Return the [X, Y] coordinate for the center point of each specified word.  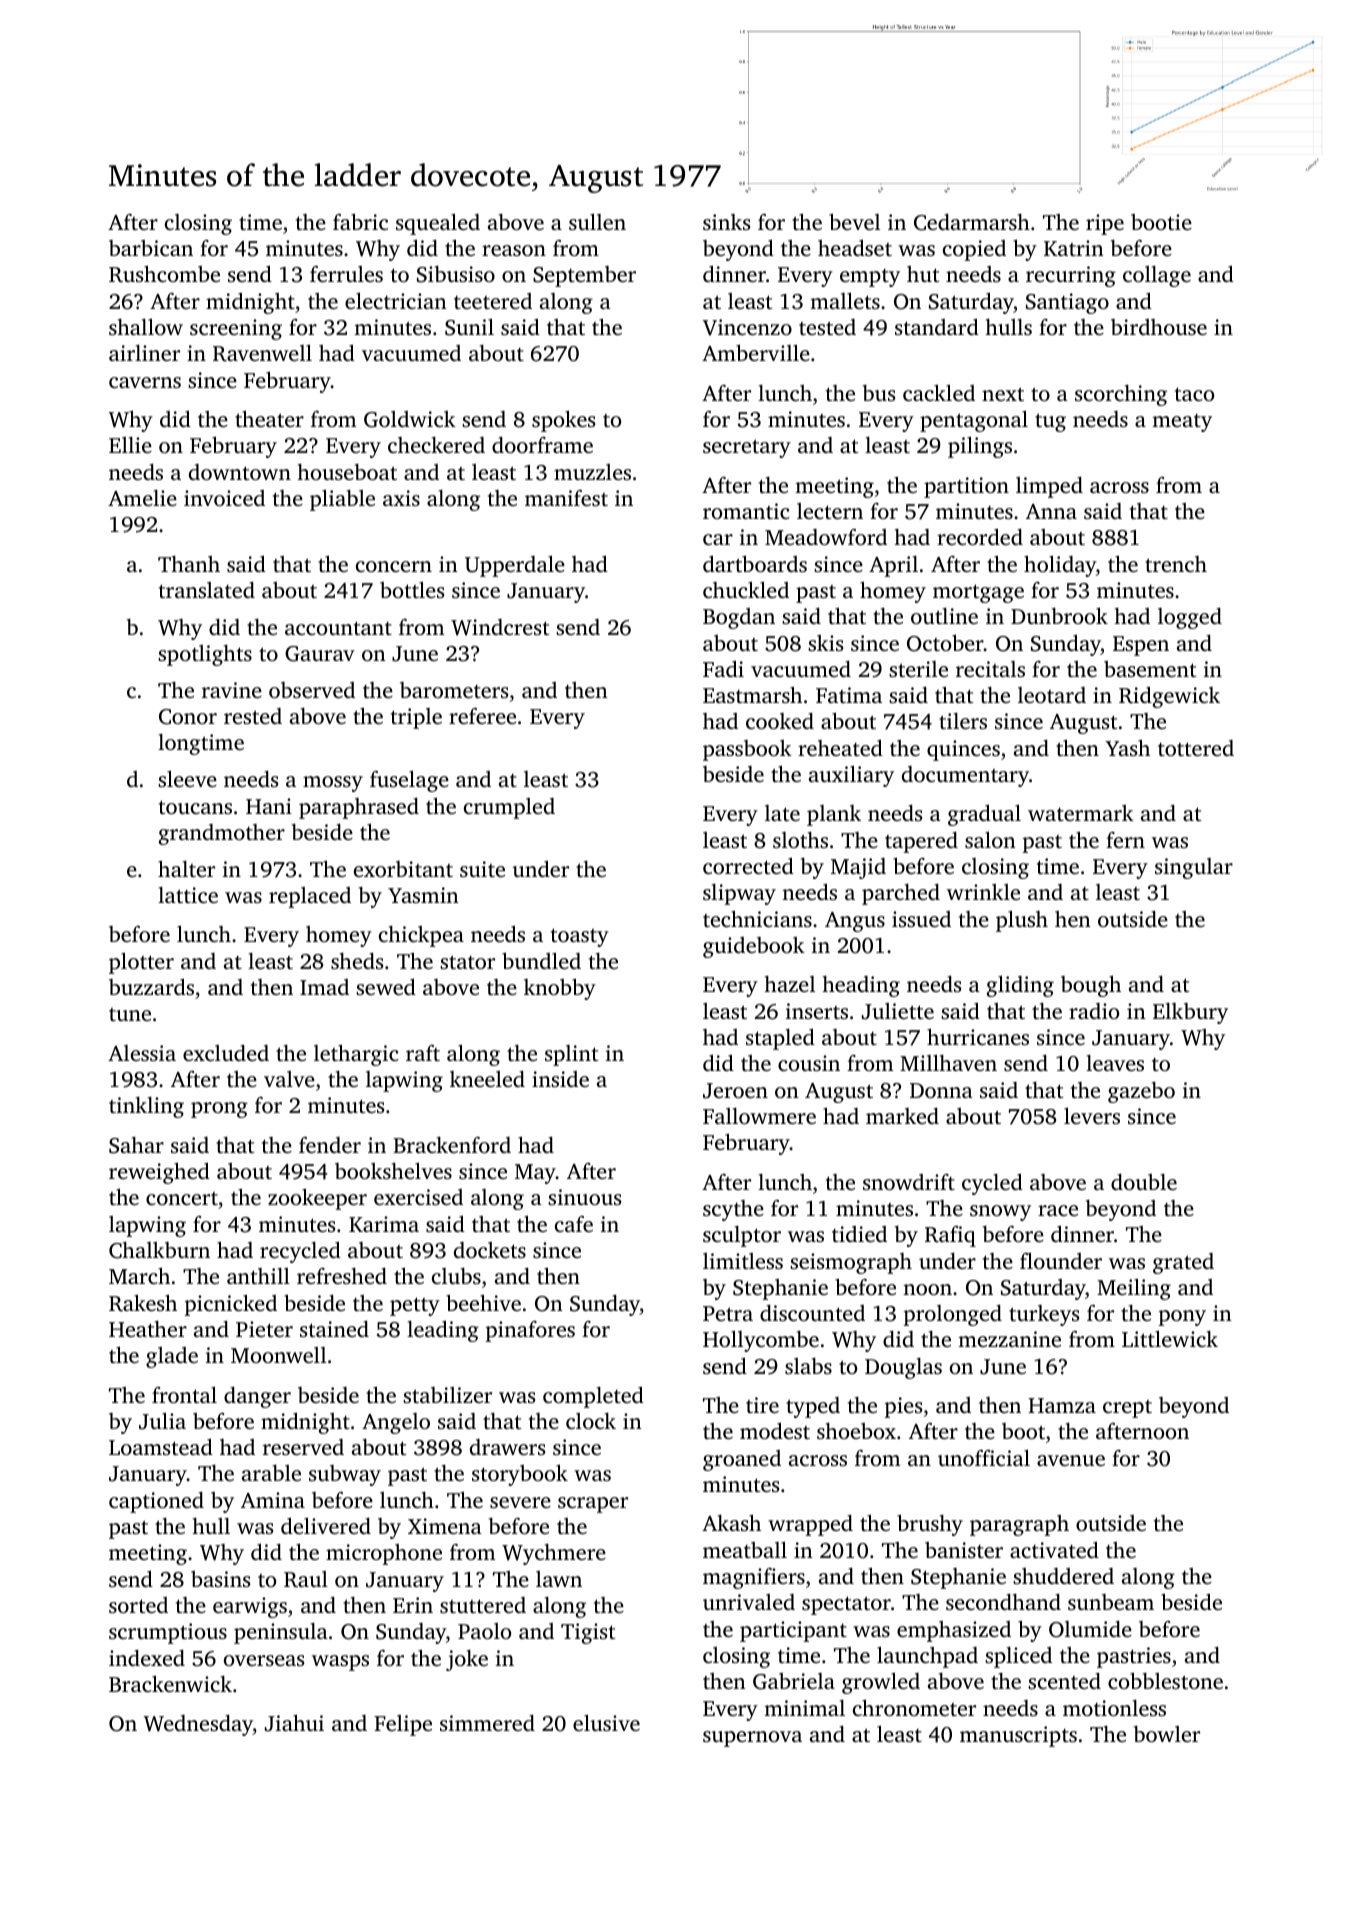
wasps [340, 1663]
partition [966, 487]
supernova [752, 1739]
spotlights [205, 655]
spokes [563, 421]
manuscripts [1018, 1736]
